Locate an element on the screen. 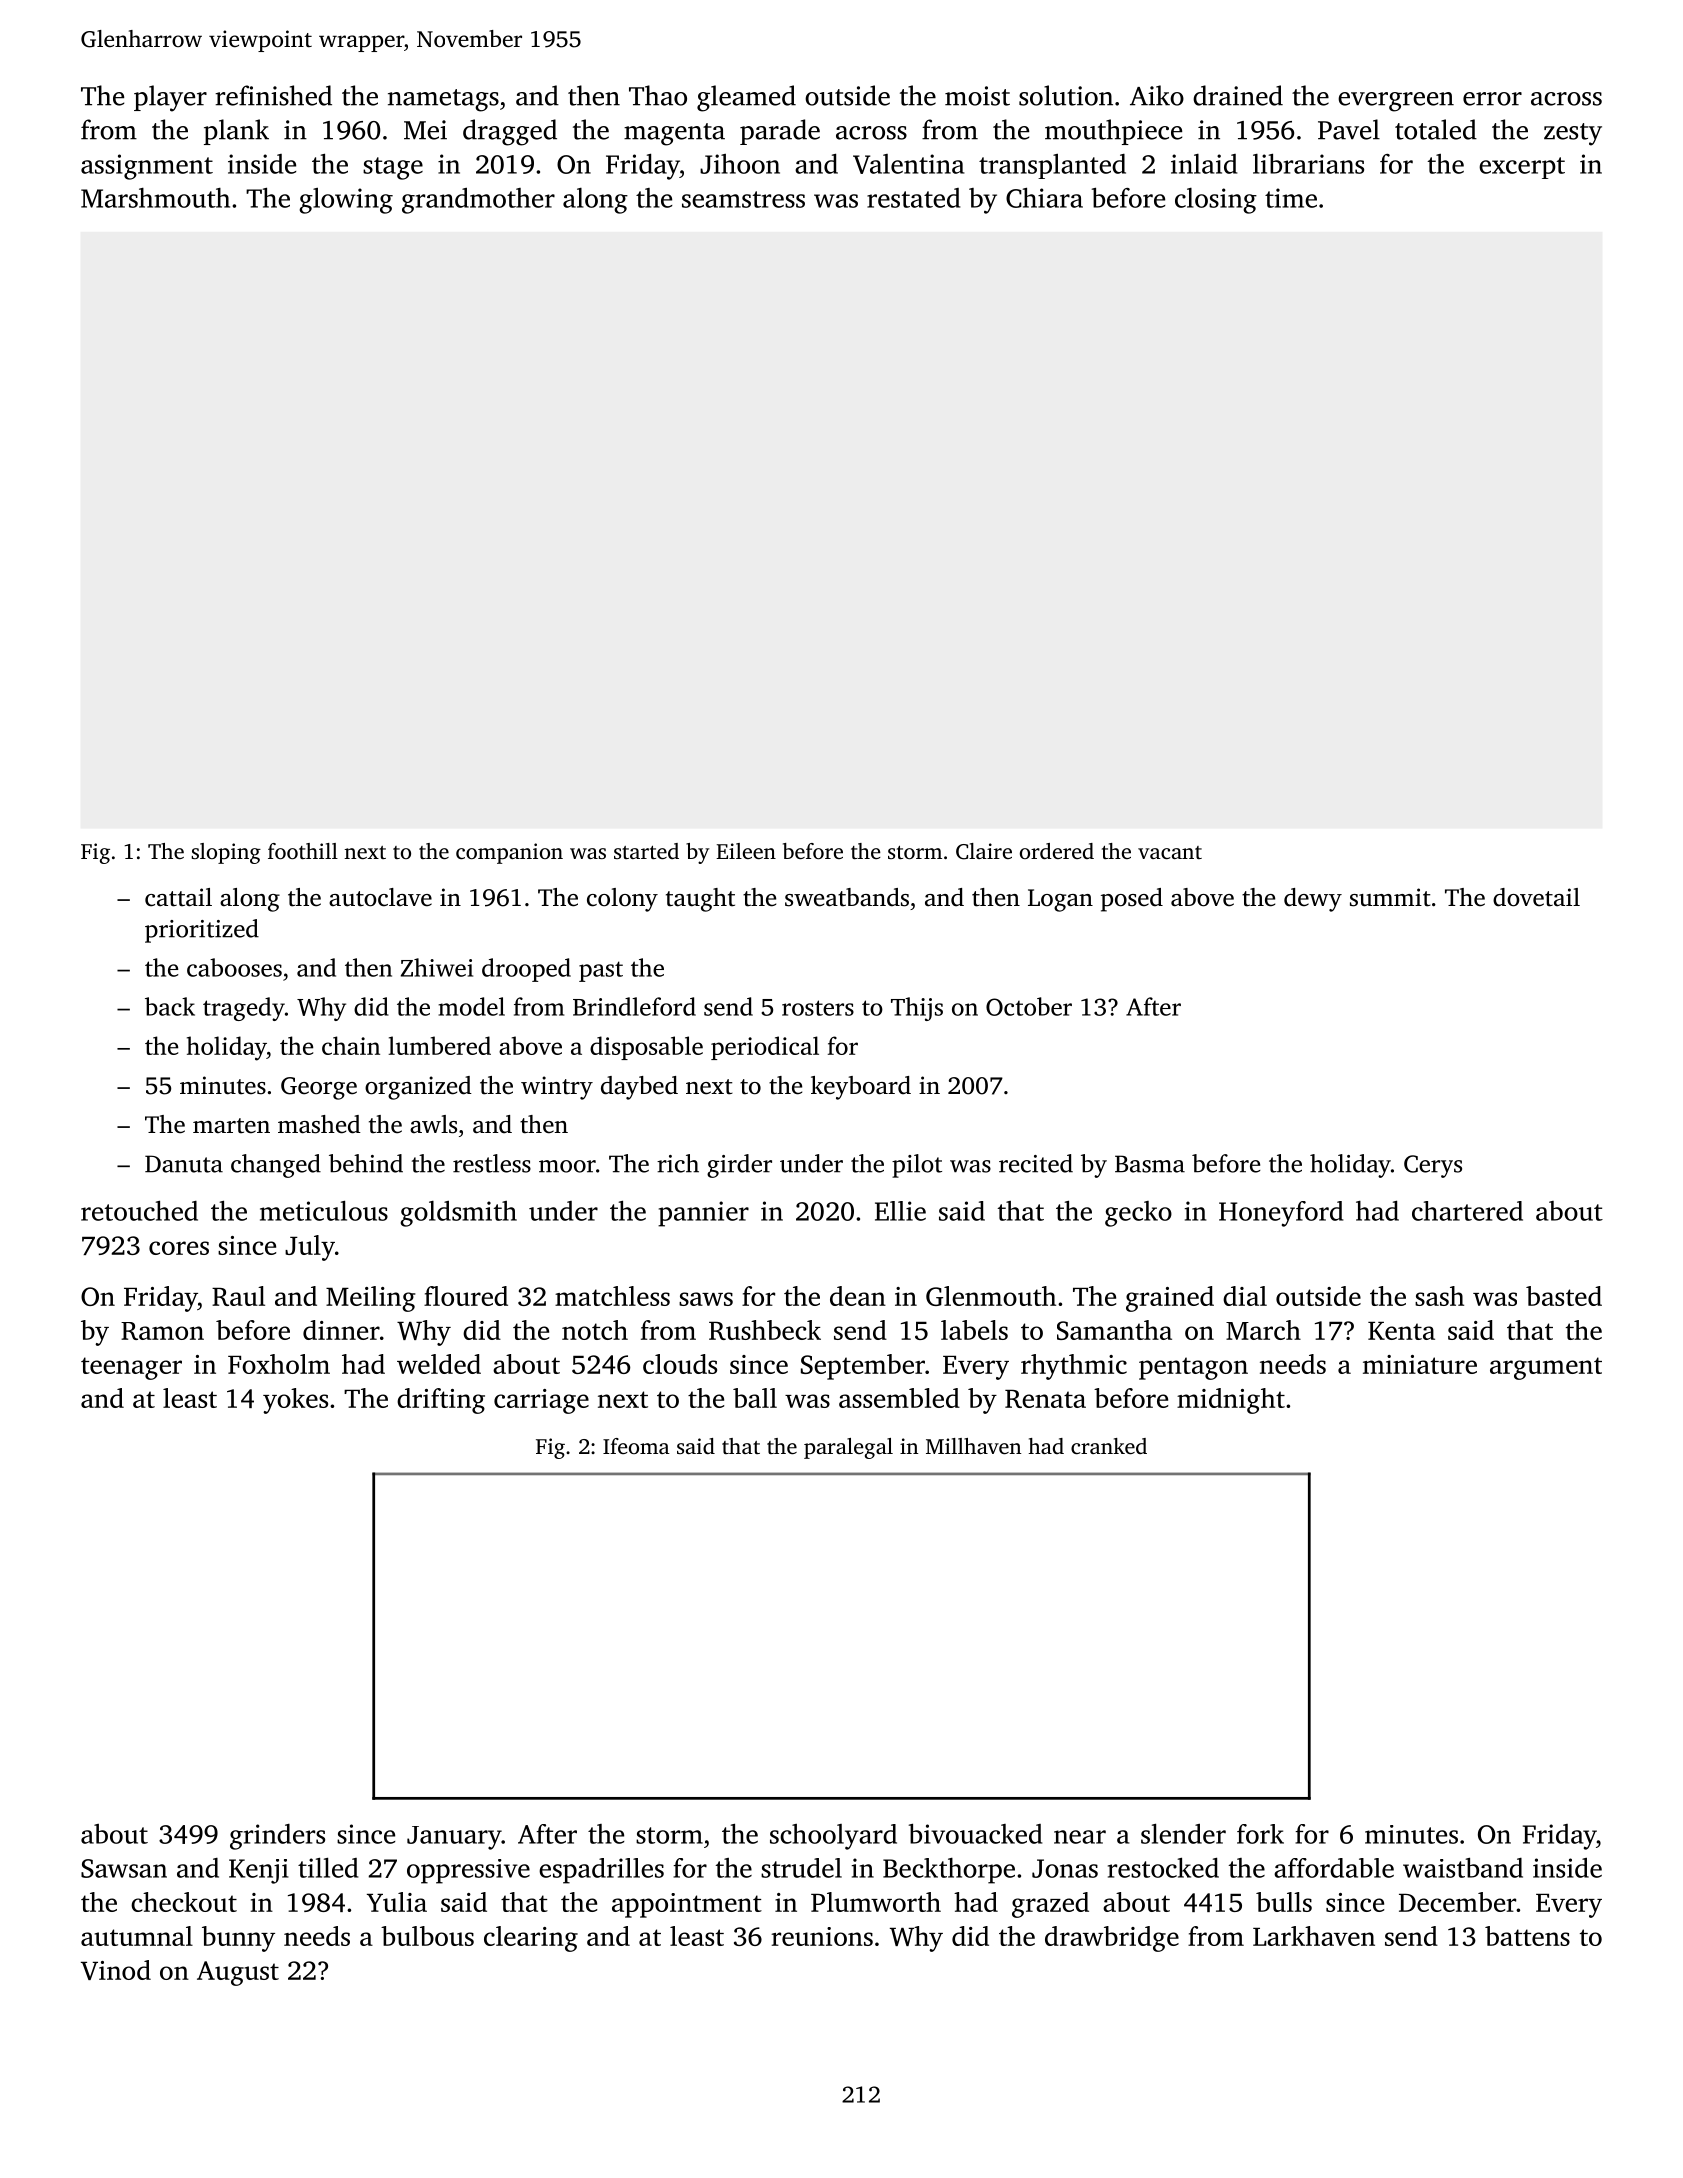 The width and height of the screenshot is (1683, 2178). zesty is located at coordinates (1573, 134).
